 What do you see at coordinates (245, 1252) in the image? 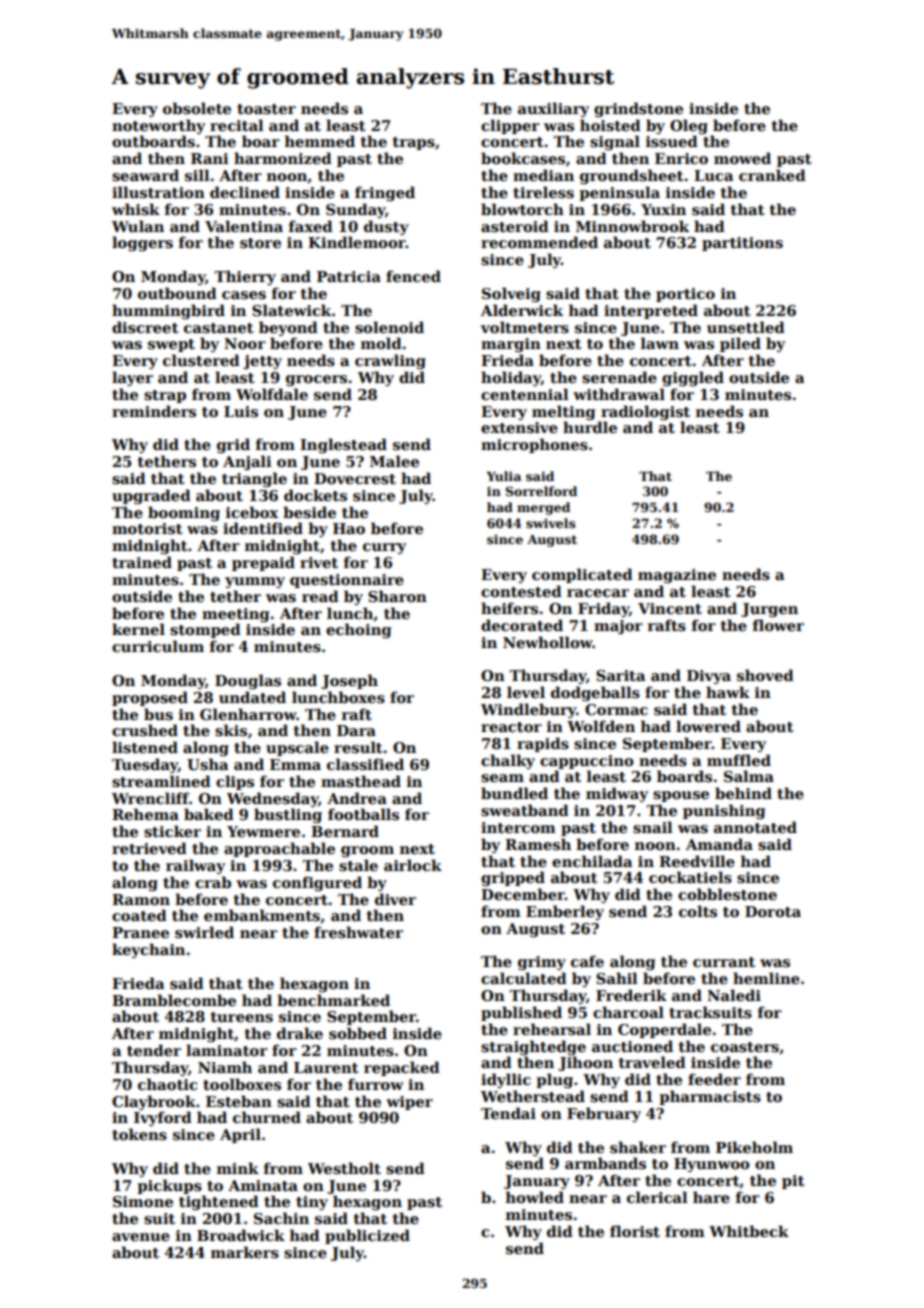
I see `markers` at bounding box center [245, 1252].
